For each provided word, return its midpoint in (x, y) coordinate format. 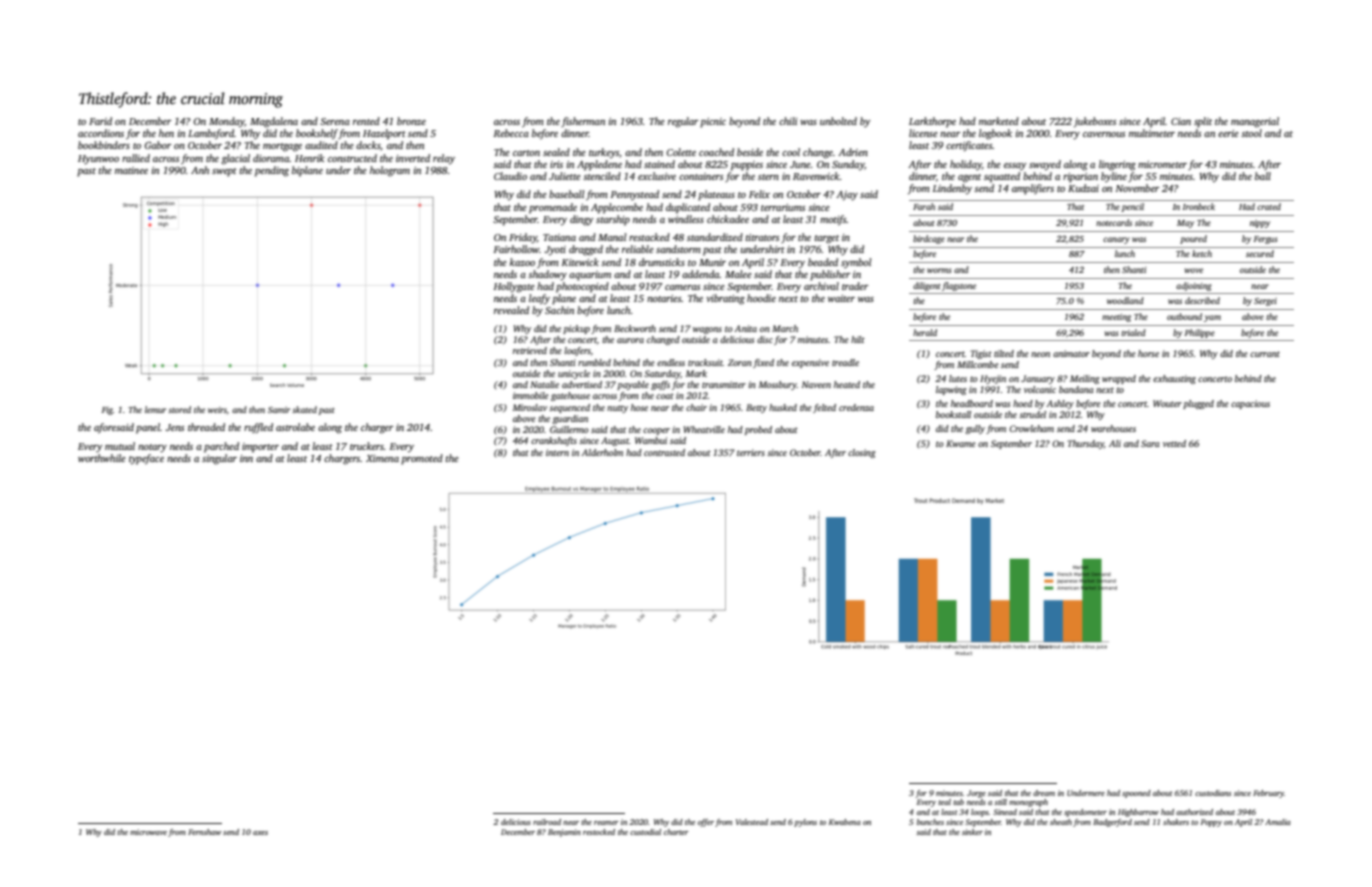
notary (152, 448)
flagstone (959, 286)
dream (1044, 793)
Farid (100, 121)
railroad (547, 822)
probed (758, 430)
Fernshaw (204, 832)
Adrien (853, 152)
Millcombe (978, 364)
